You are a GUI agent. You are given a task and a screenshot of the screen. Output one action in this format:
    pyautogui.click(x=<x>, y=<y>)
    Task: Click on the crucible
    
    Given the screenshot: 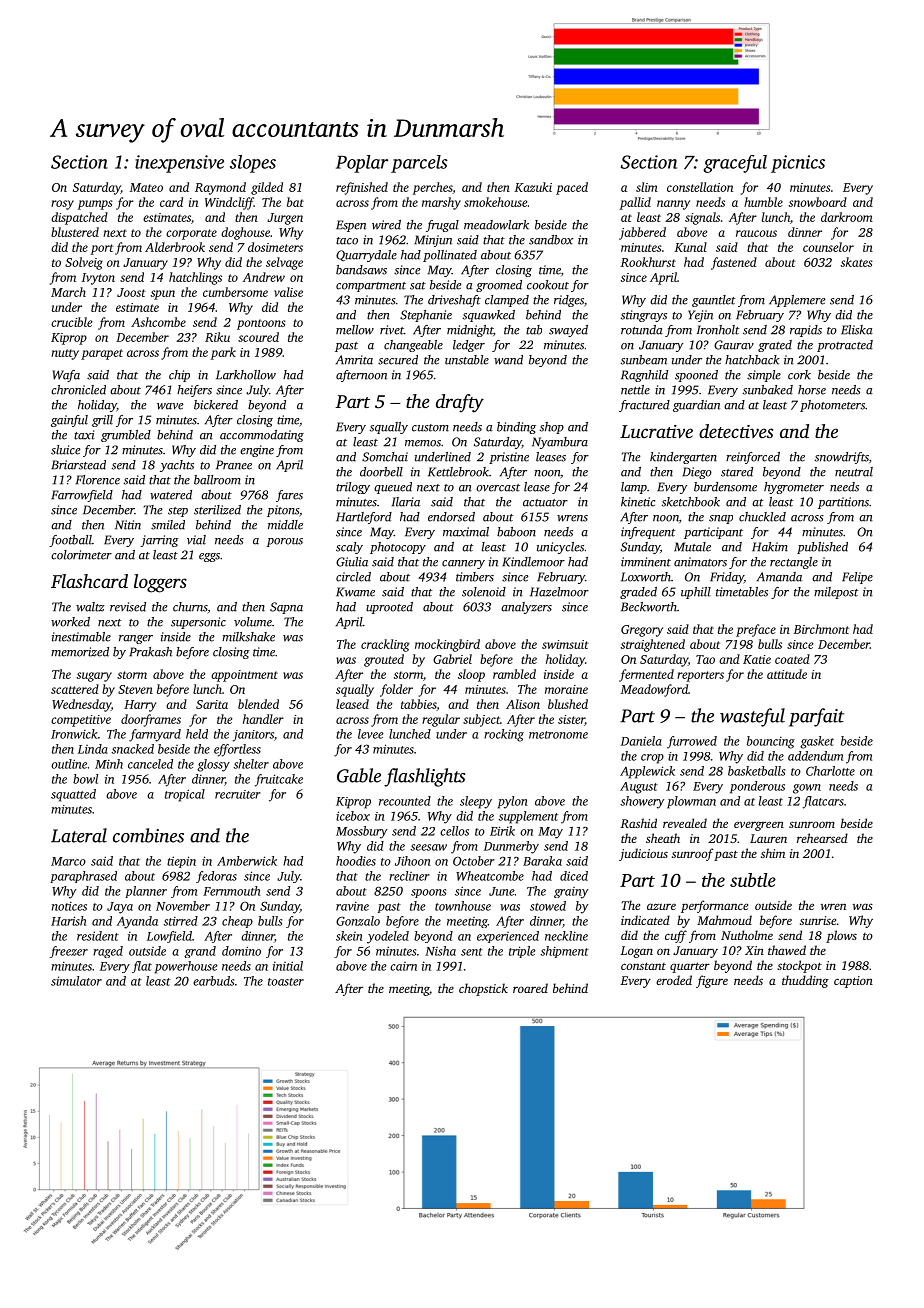 What is the action you would take?
    pyautogui.click(x=71, y=322)
